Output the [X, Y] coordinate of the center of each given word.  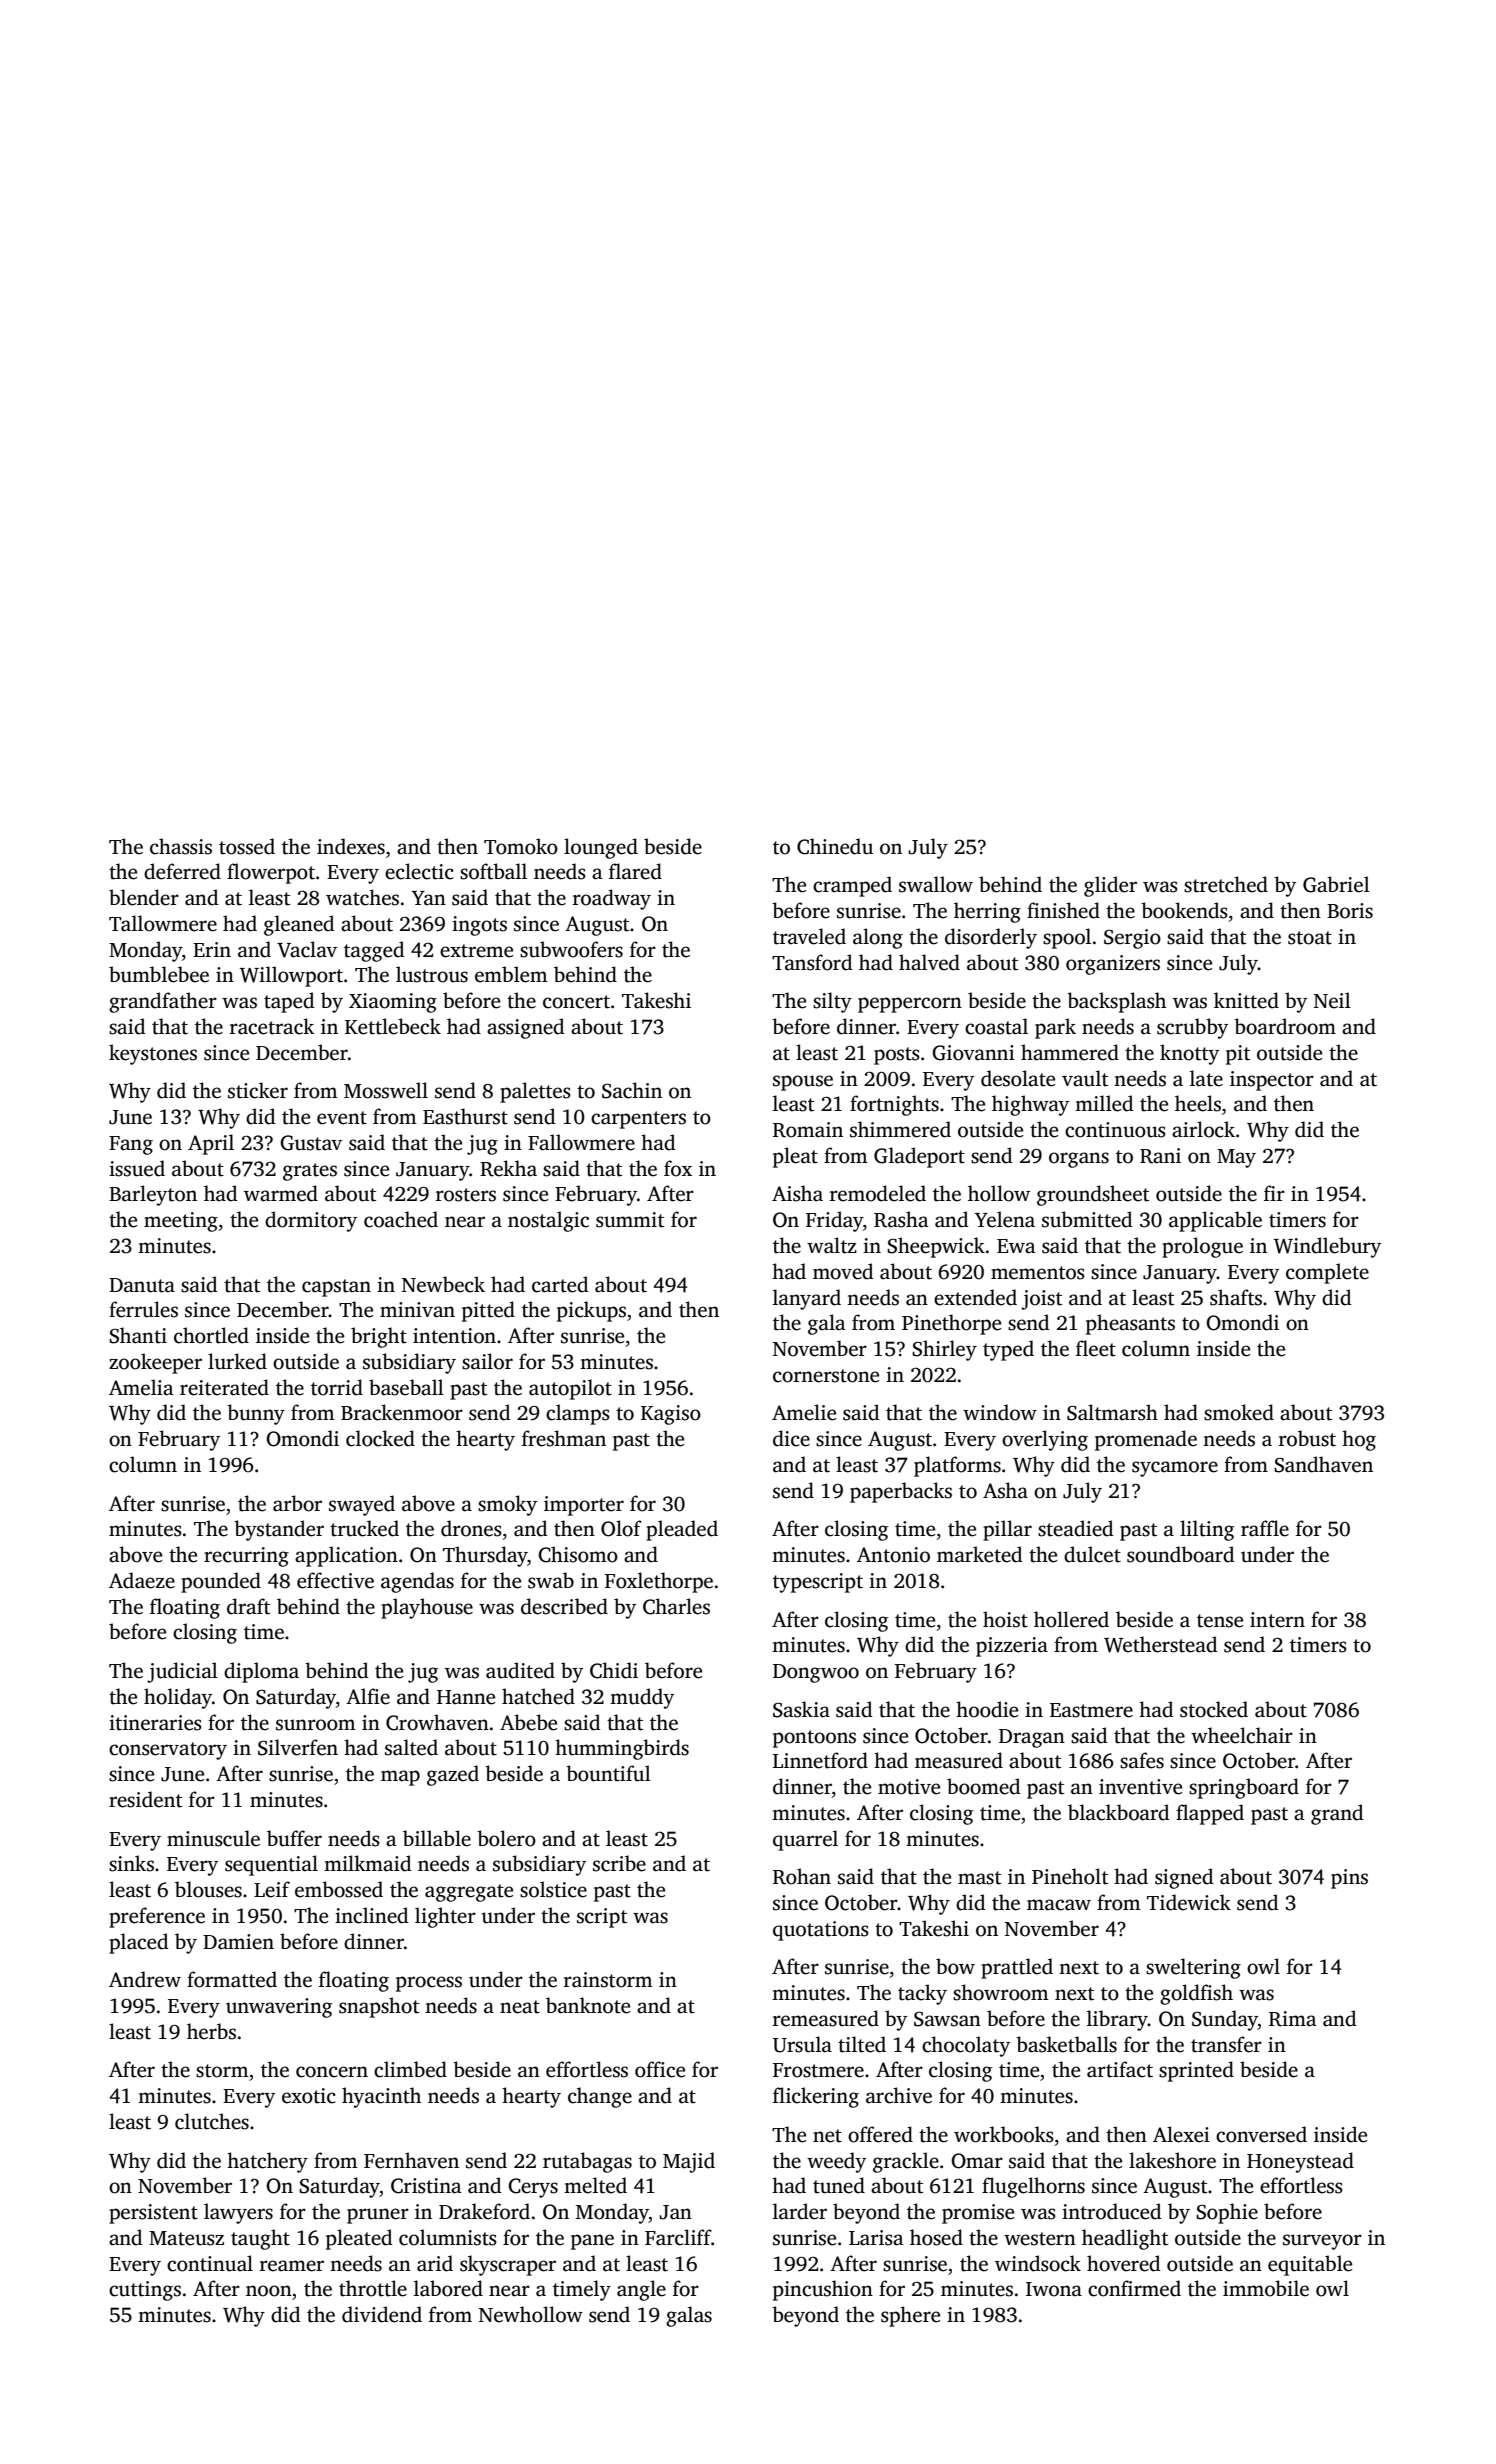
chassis [181, 846]
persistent [153, 2214]
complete [1327, 1273]
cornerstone [826, 1376]
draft [248, 1606]
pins [1349, 1879]
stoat [1310, 938]
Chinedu [835, 846]
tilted [862, 2044]
